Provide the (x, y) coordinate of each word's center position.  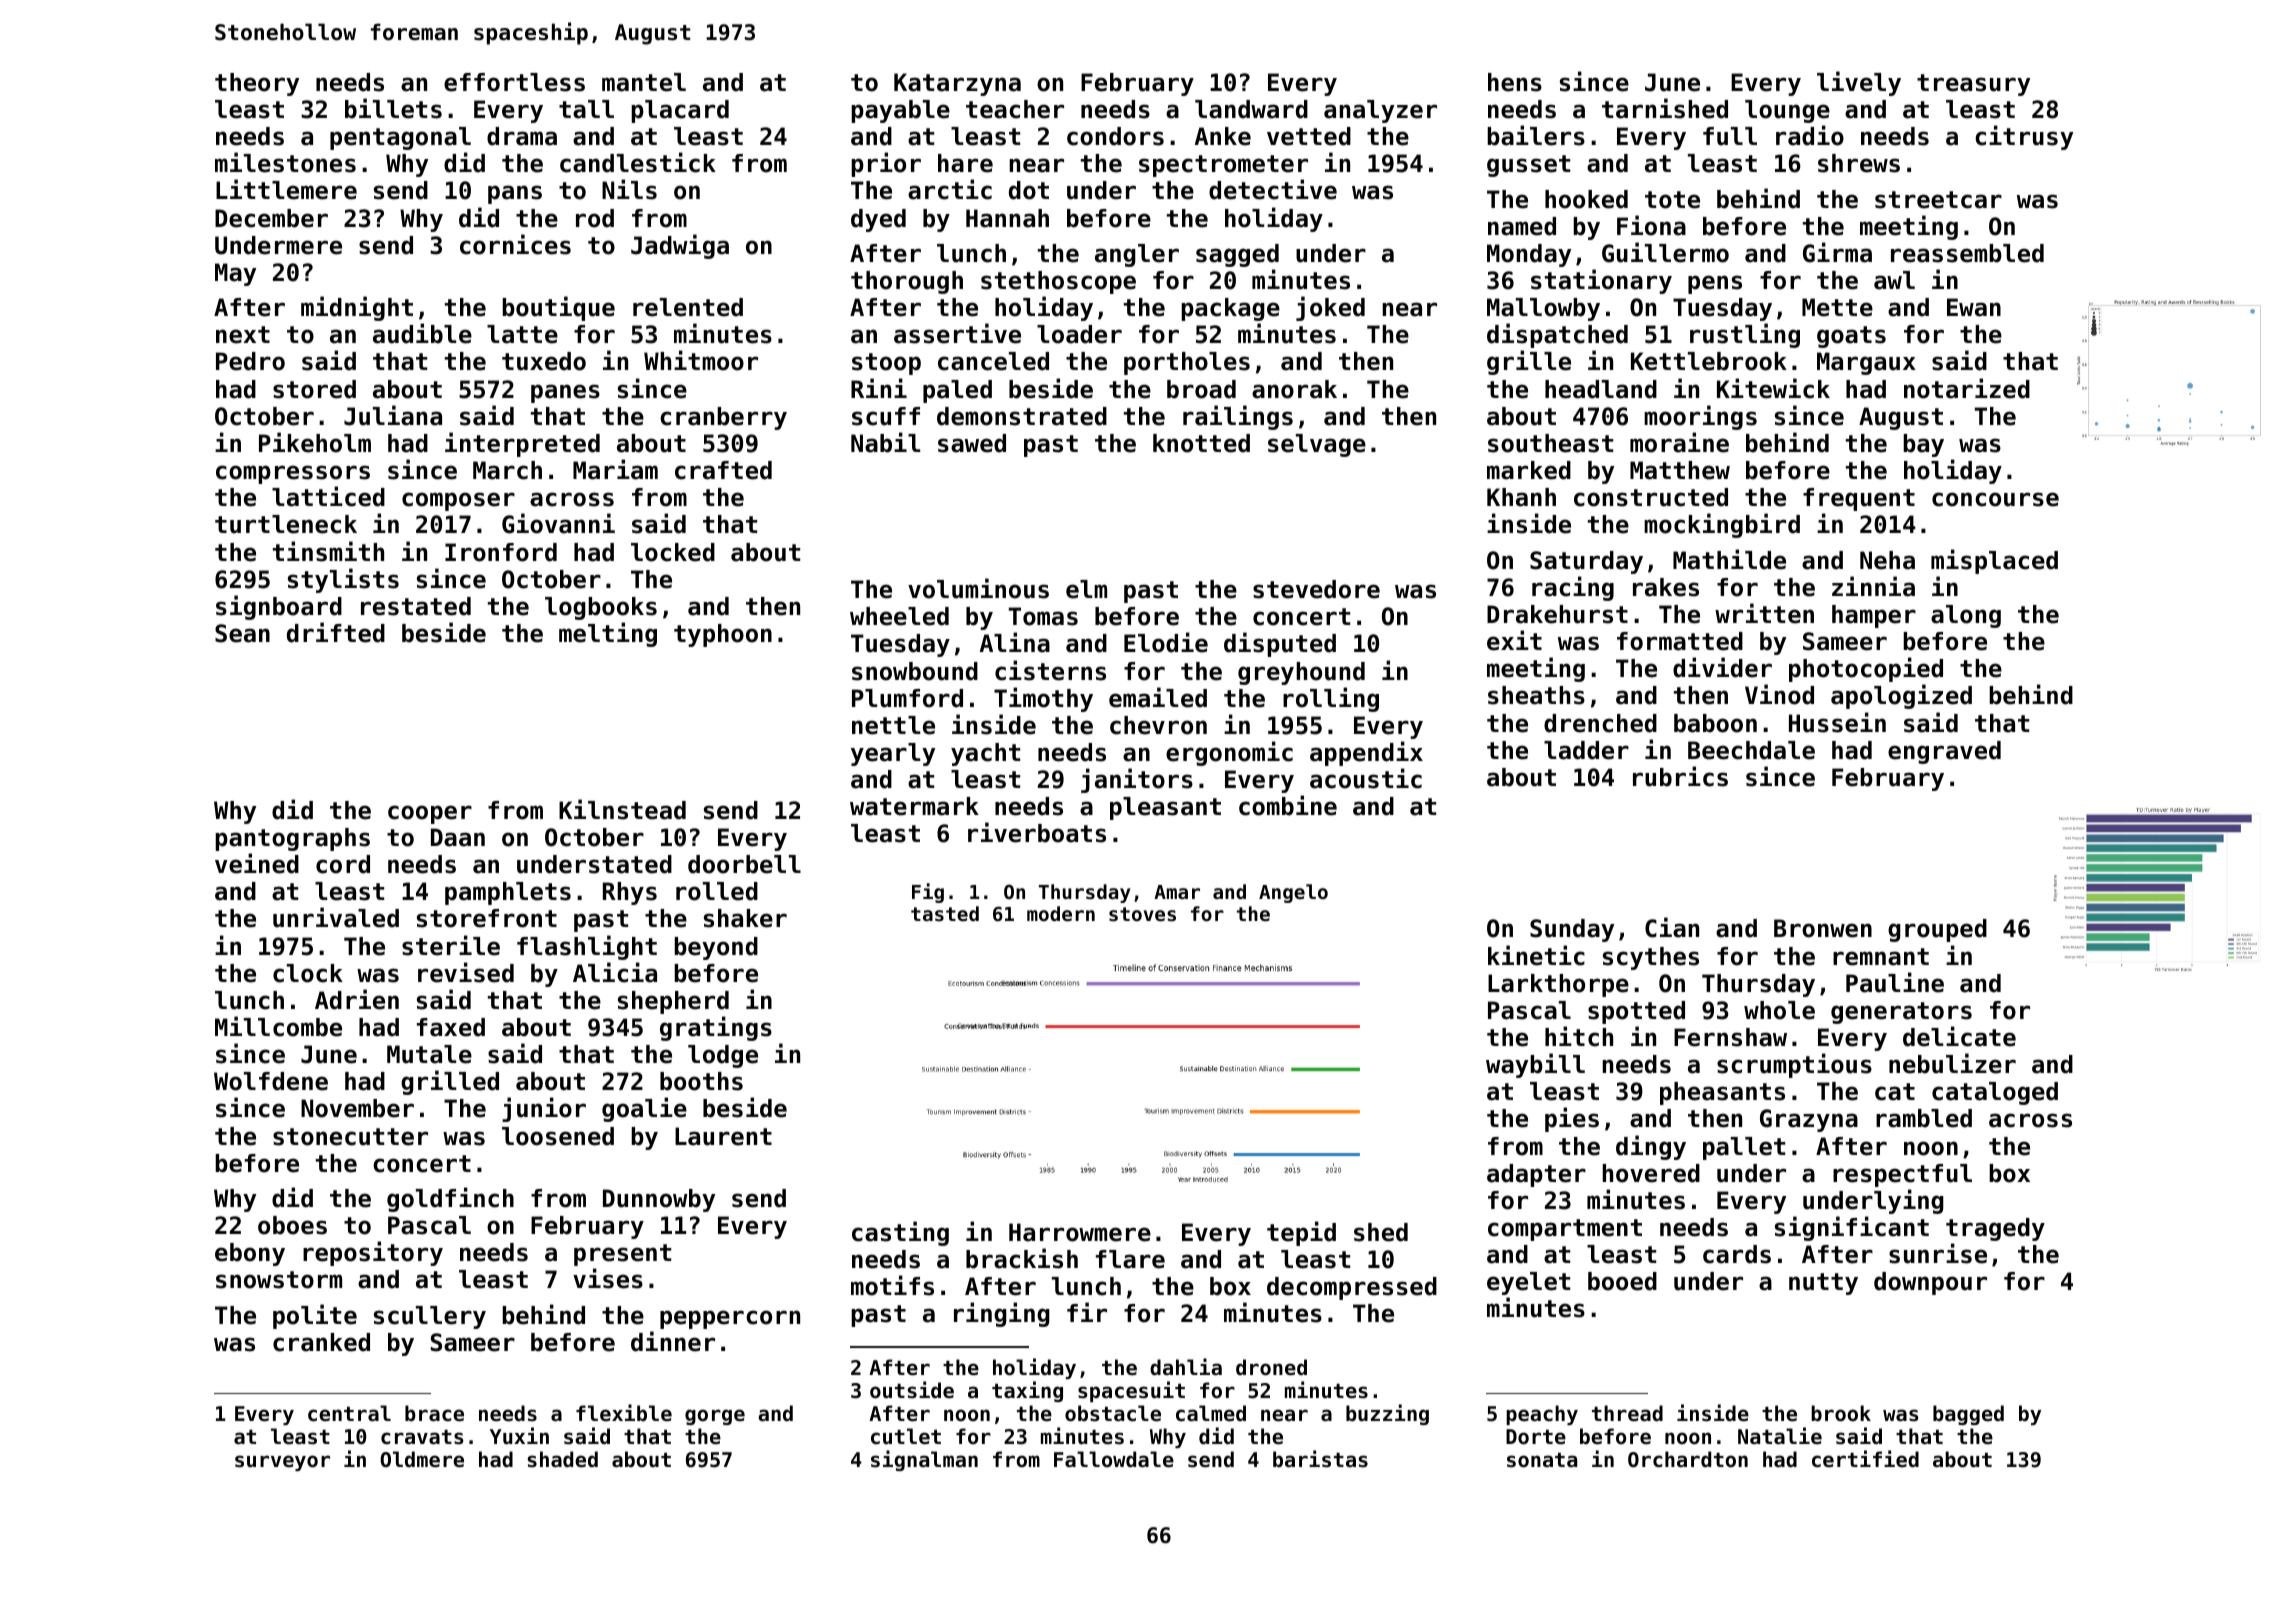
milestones (285, 162)
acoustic (1366, 778)
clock (308, 973)
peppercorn (730, 1319)
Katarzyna (957, 84)
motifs (892, 1285)
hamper (1874, 616)
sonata (1542, 1460)
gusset (1528, 166)
